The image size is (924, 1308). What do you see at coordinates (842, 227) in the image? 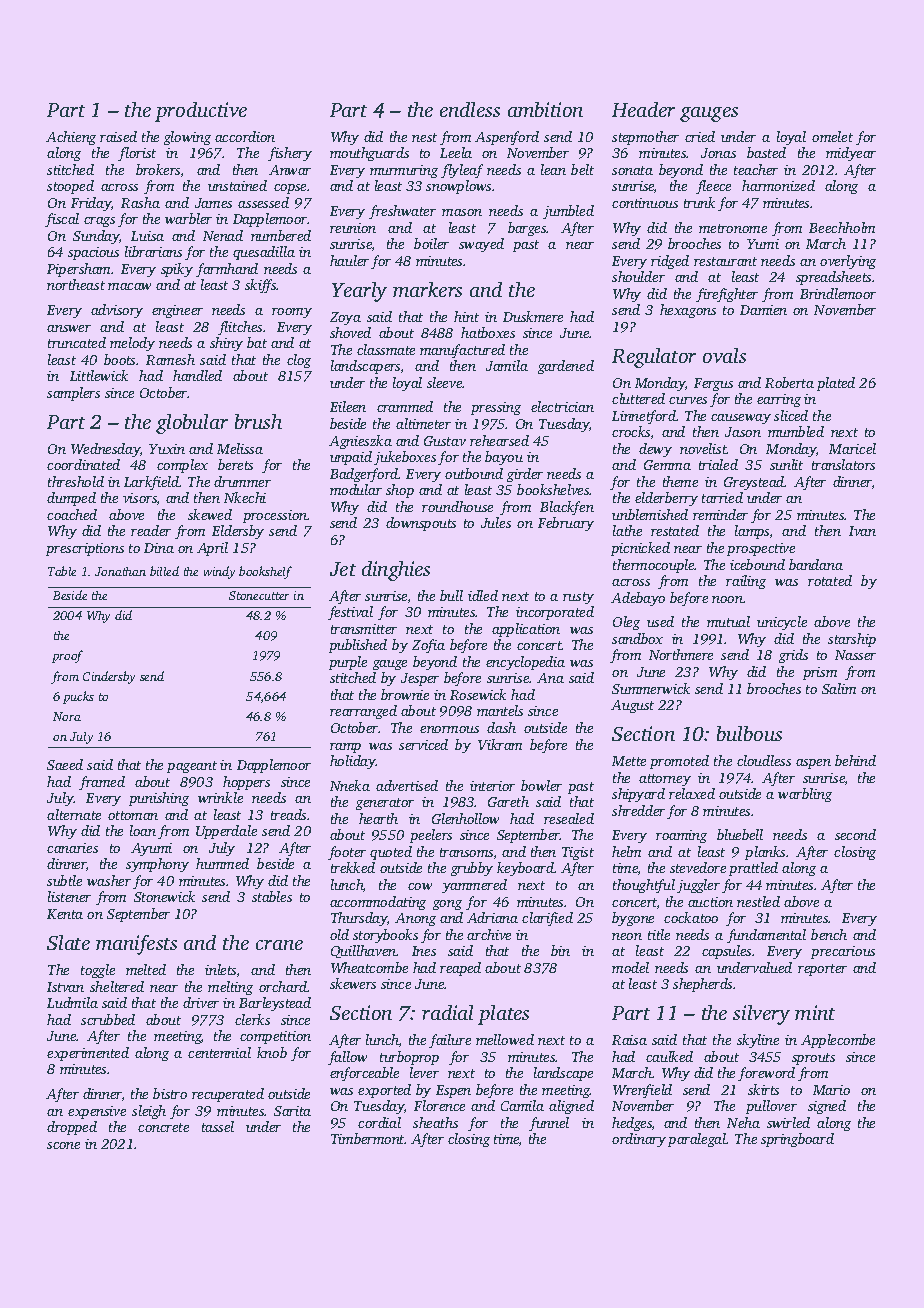
I see `Beechholm` at bounding box center [842, 227].
